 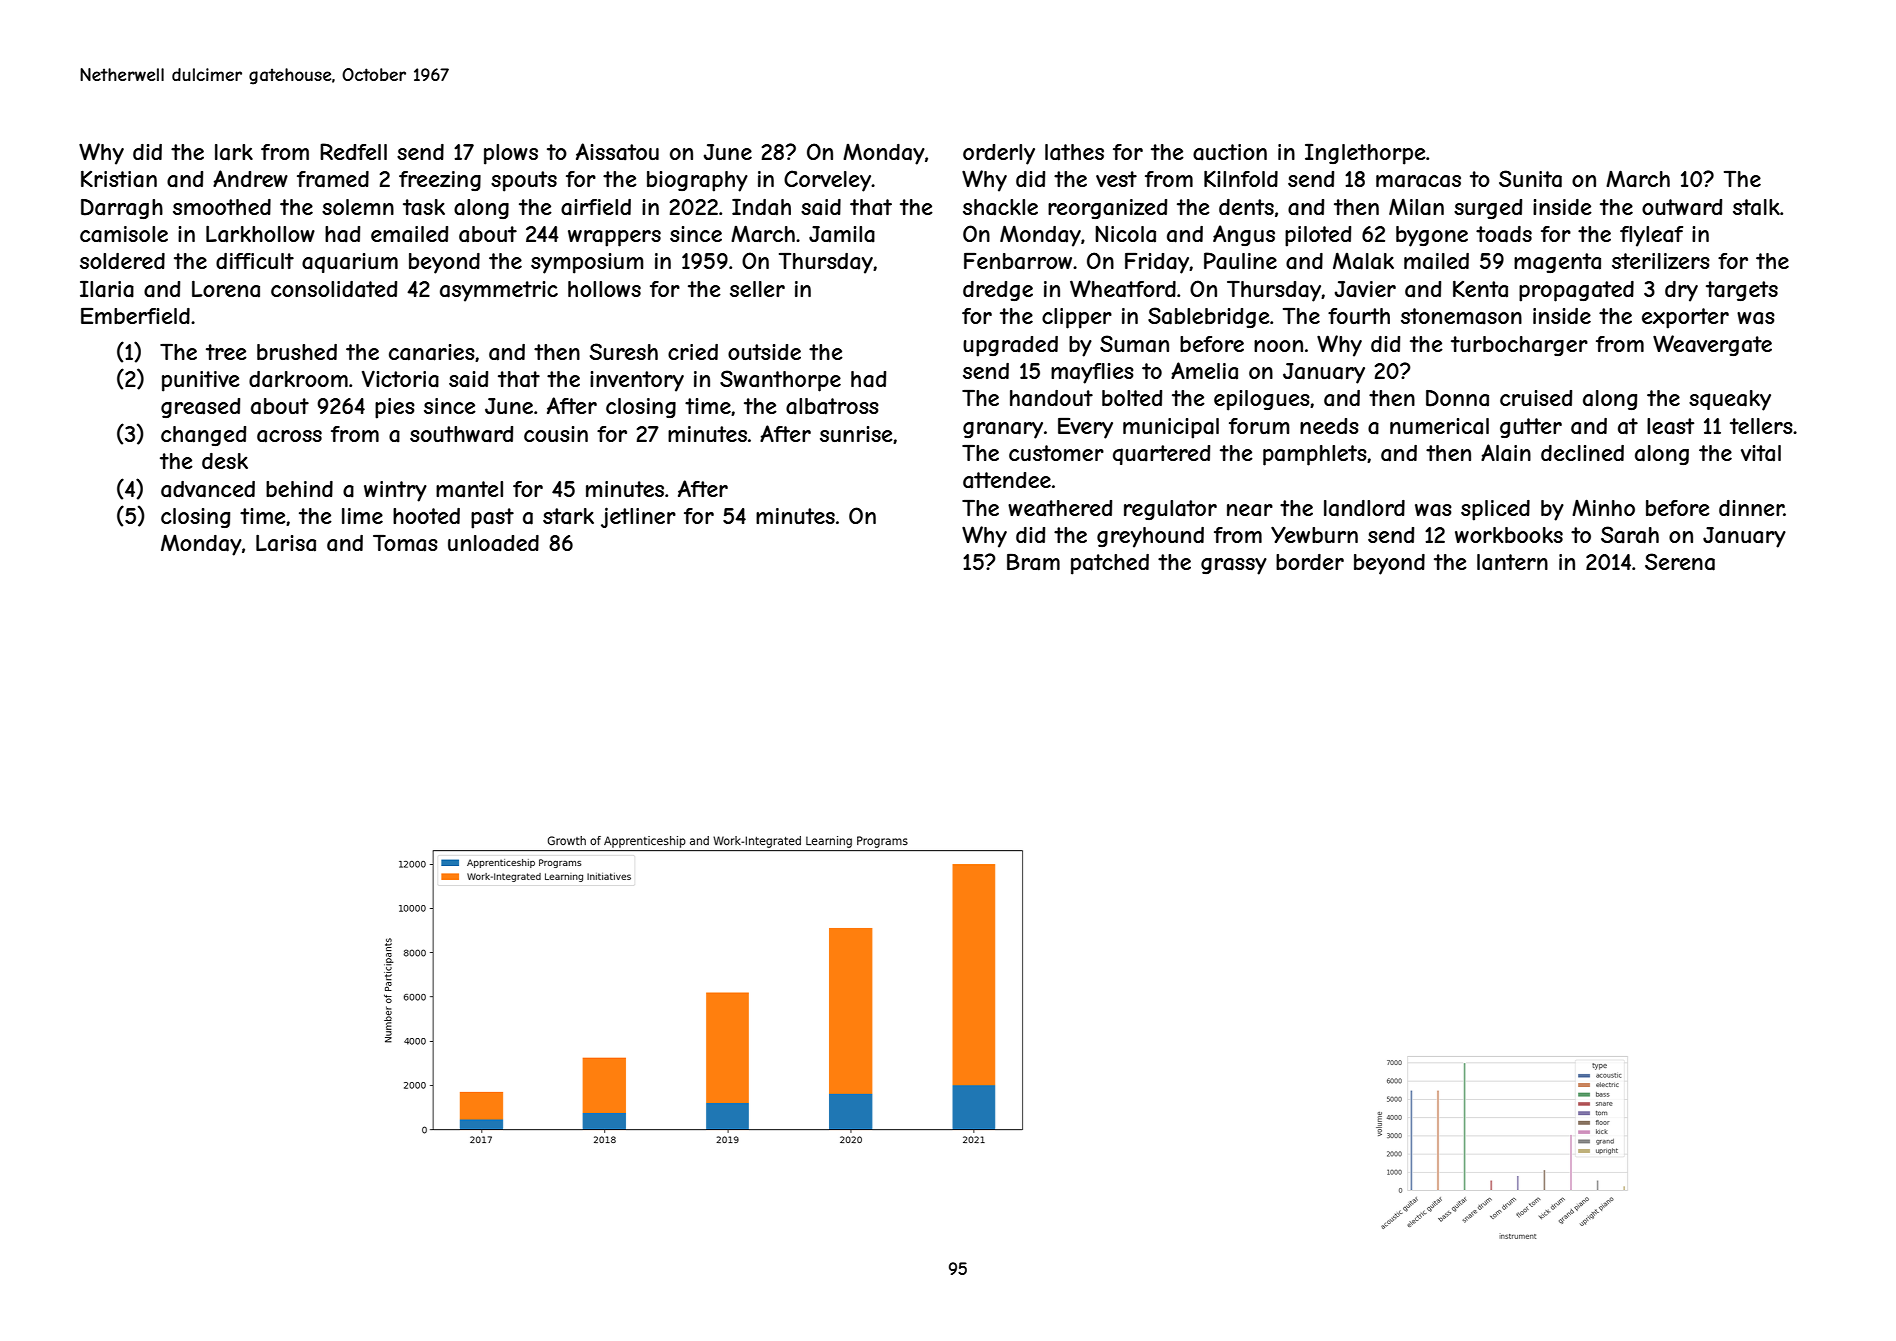 What do you see at coordinates (1077, 318) in the screenshot?
I see `clipper` at bounding box center [1077, 318].
